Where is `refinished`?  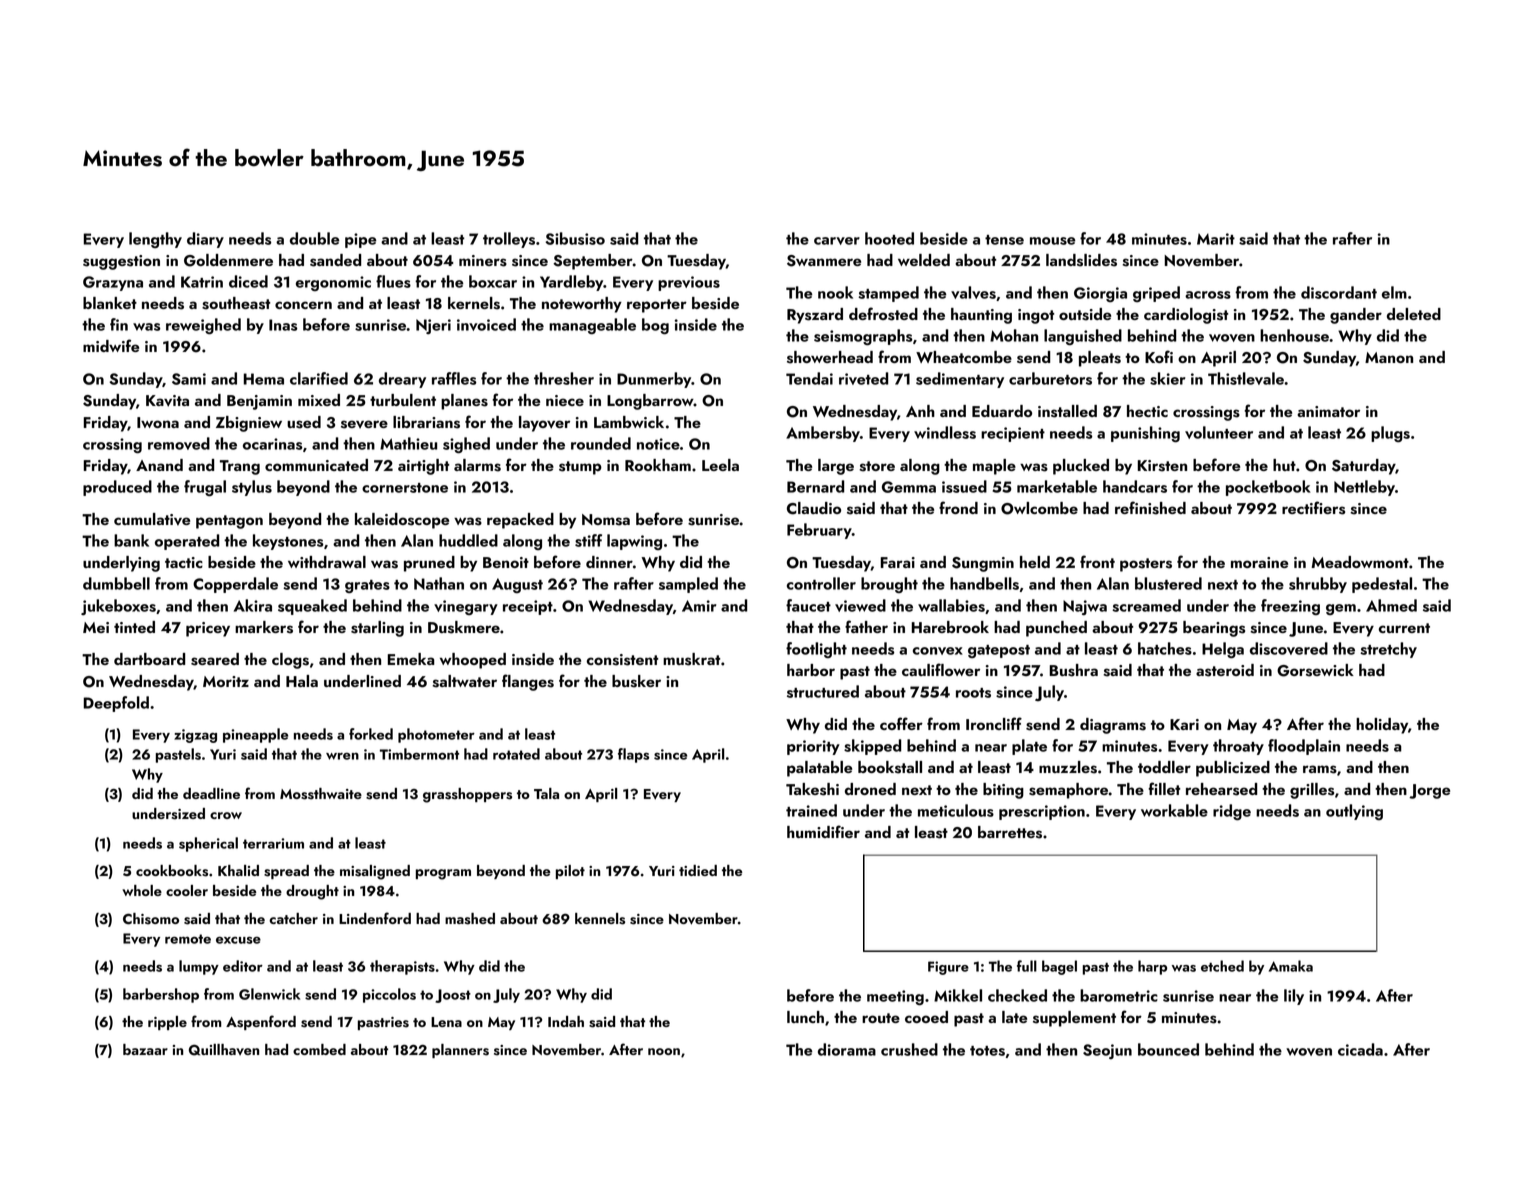
refinished is located at coordinates (1150, 508).
